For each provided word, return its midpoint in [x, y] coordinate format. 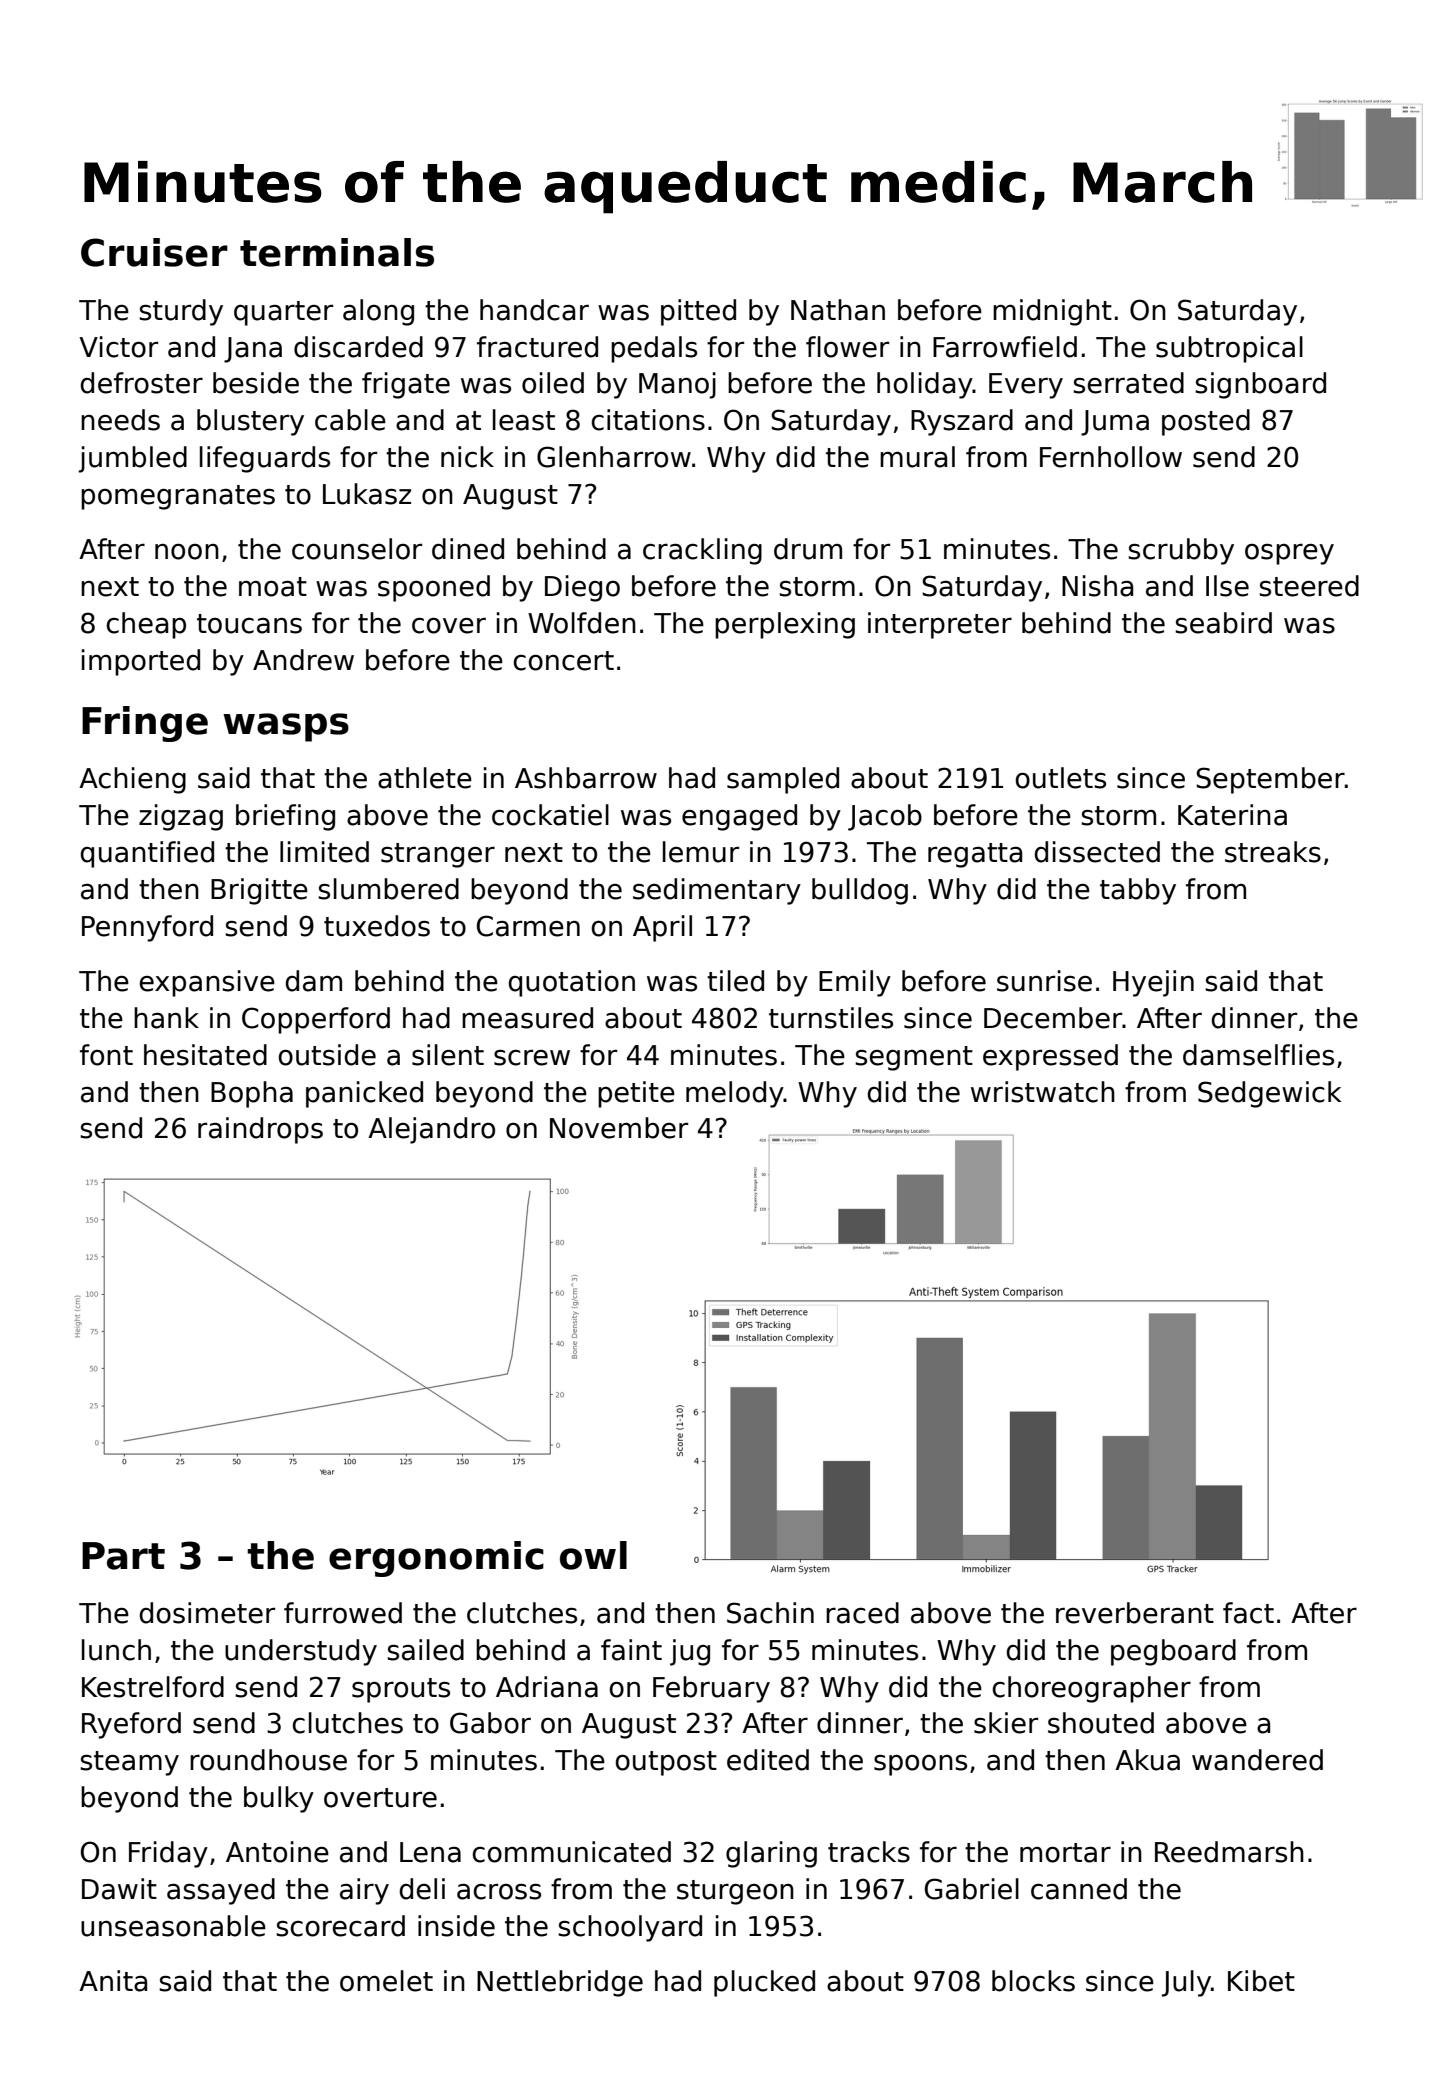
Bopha [252, 1094]
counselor [357, 549]
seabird [1223, 623]
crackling [702, 551]
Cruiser [154, 252]
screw [532, 1058]
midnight [1052, 312]
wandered [1257, 1760]
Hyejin [1153, 983]
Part [123, 1556]
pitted [698, 312]
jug [690, 1652]
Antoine [277, 1852]
